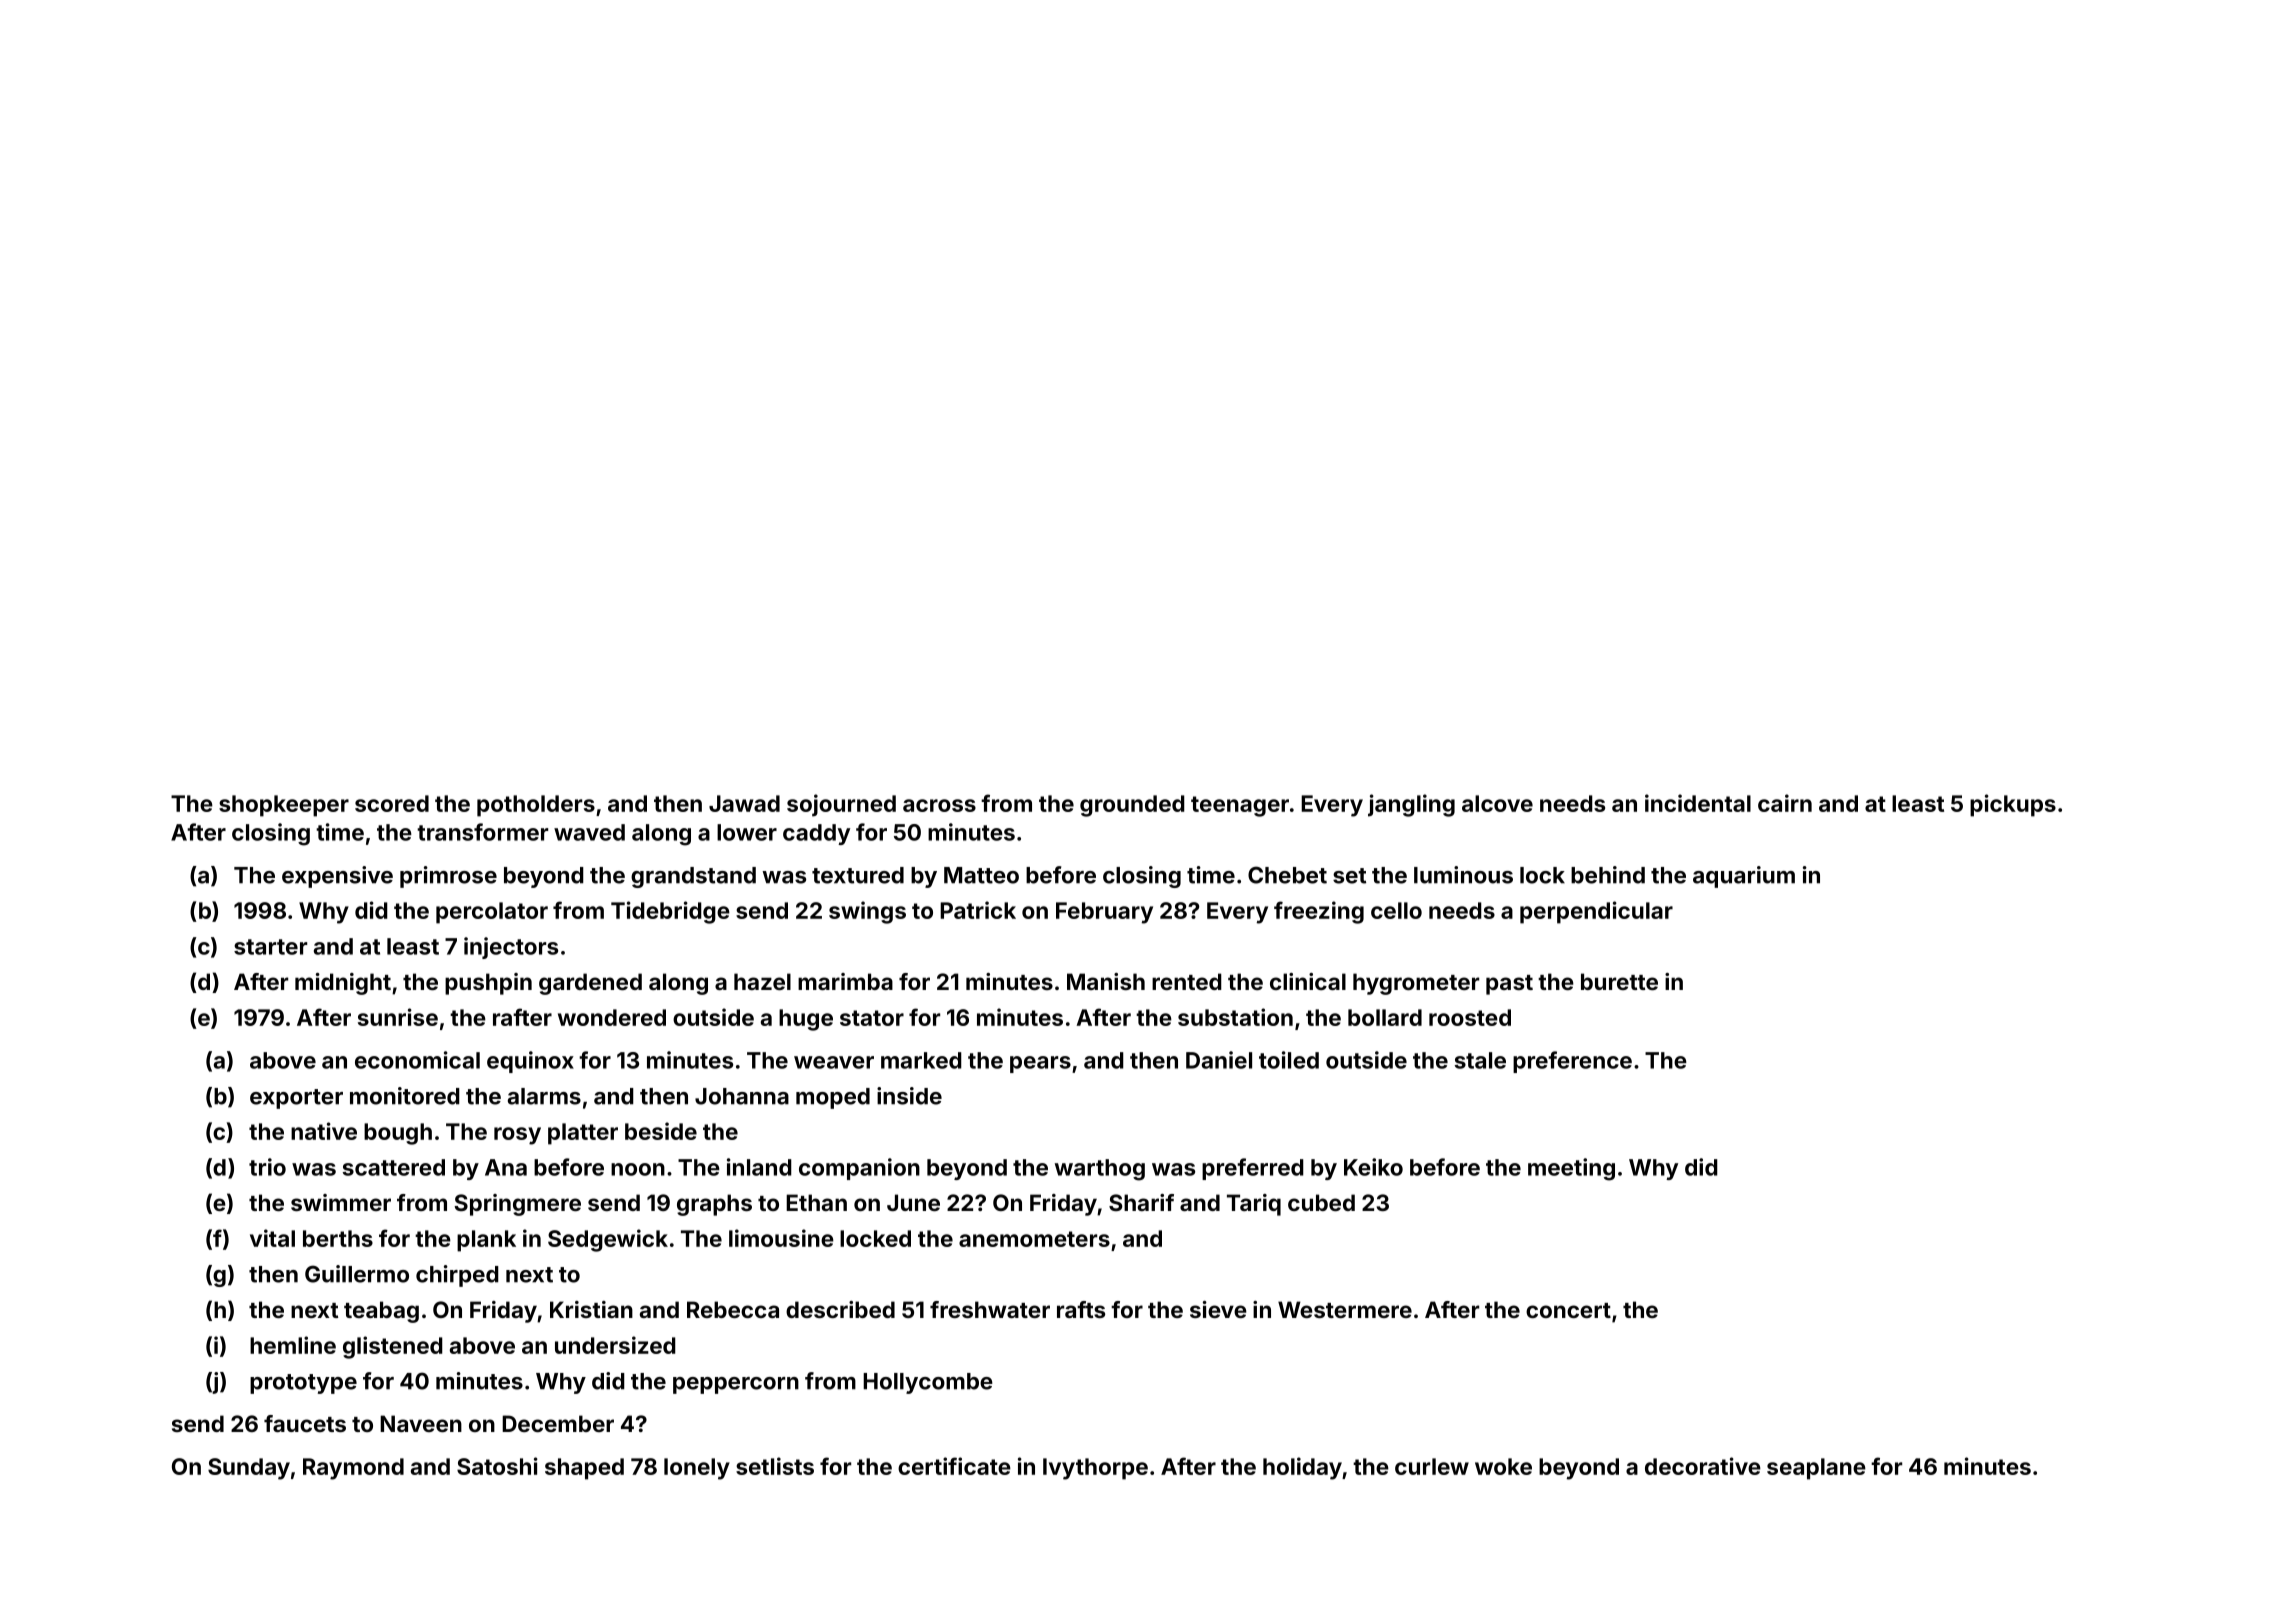  What do you see at coordinates (1785, 803) in the screenshot?
I see `cairn` at bounding box center [1785, 803].
